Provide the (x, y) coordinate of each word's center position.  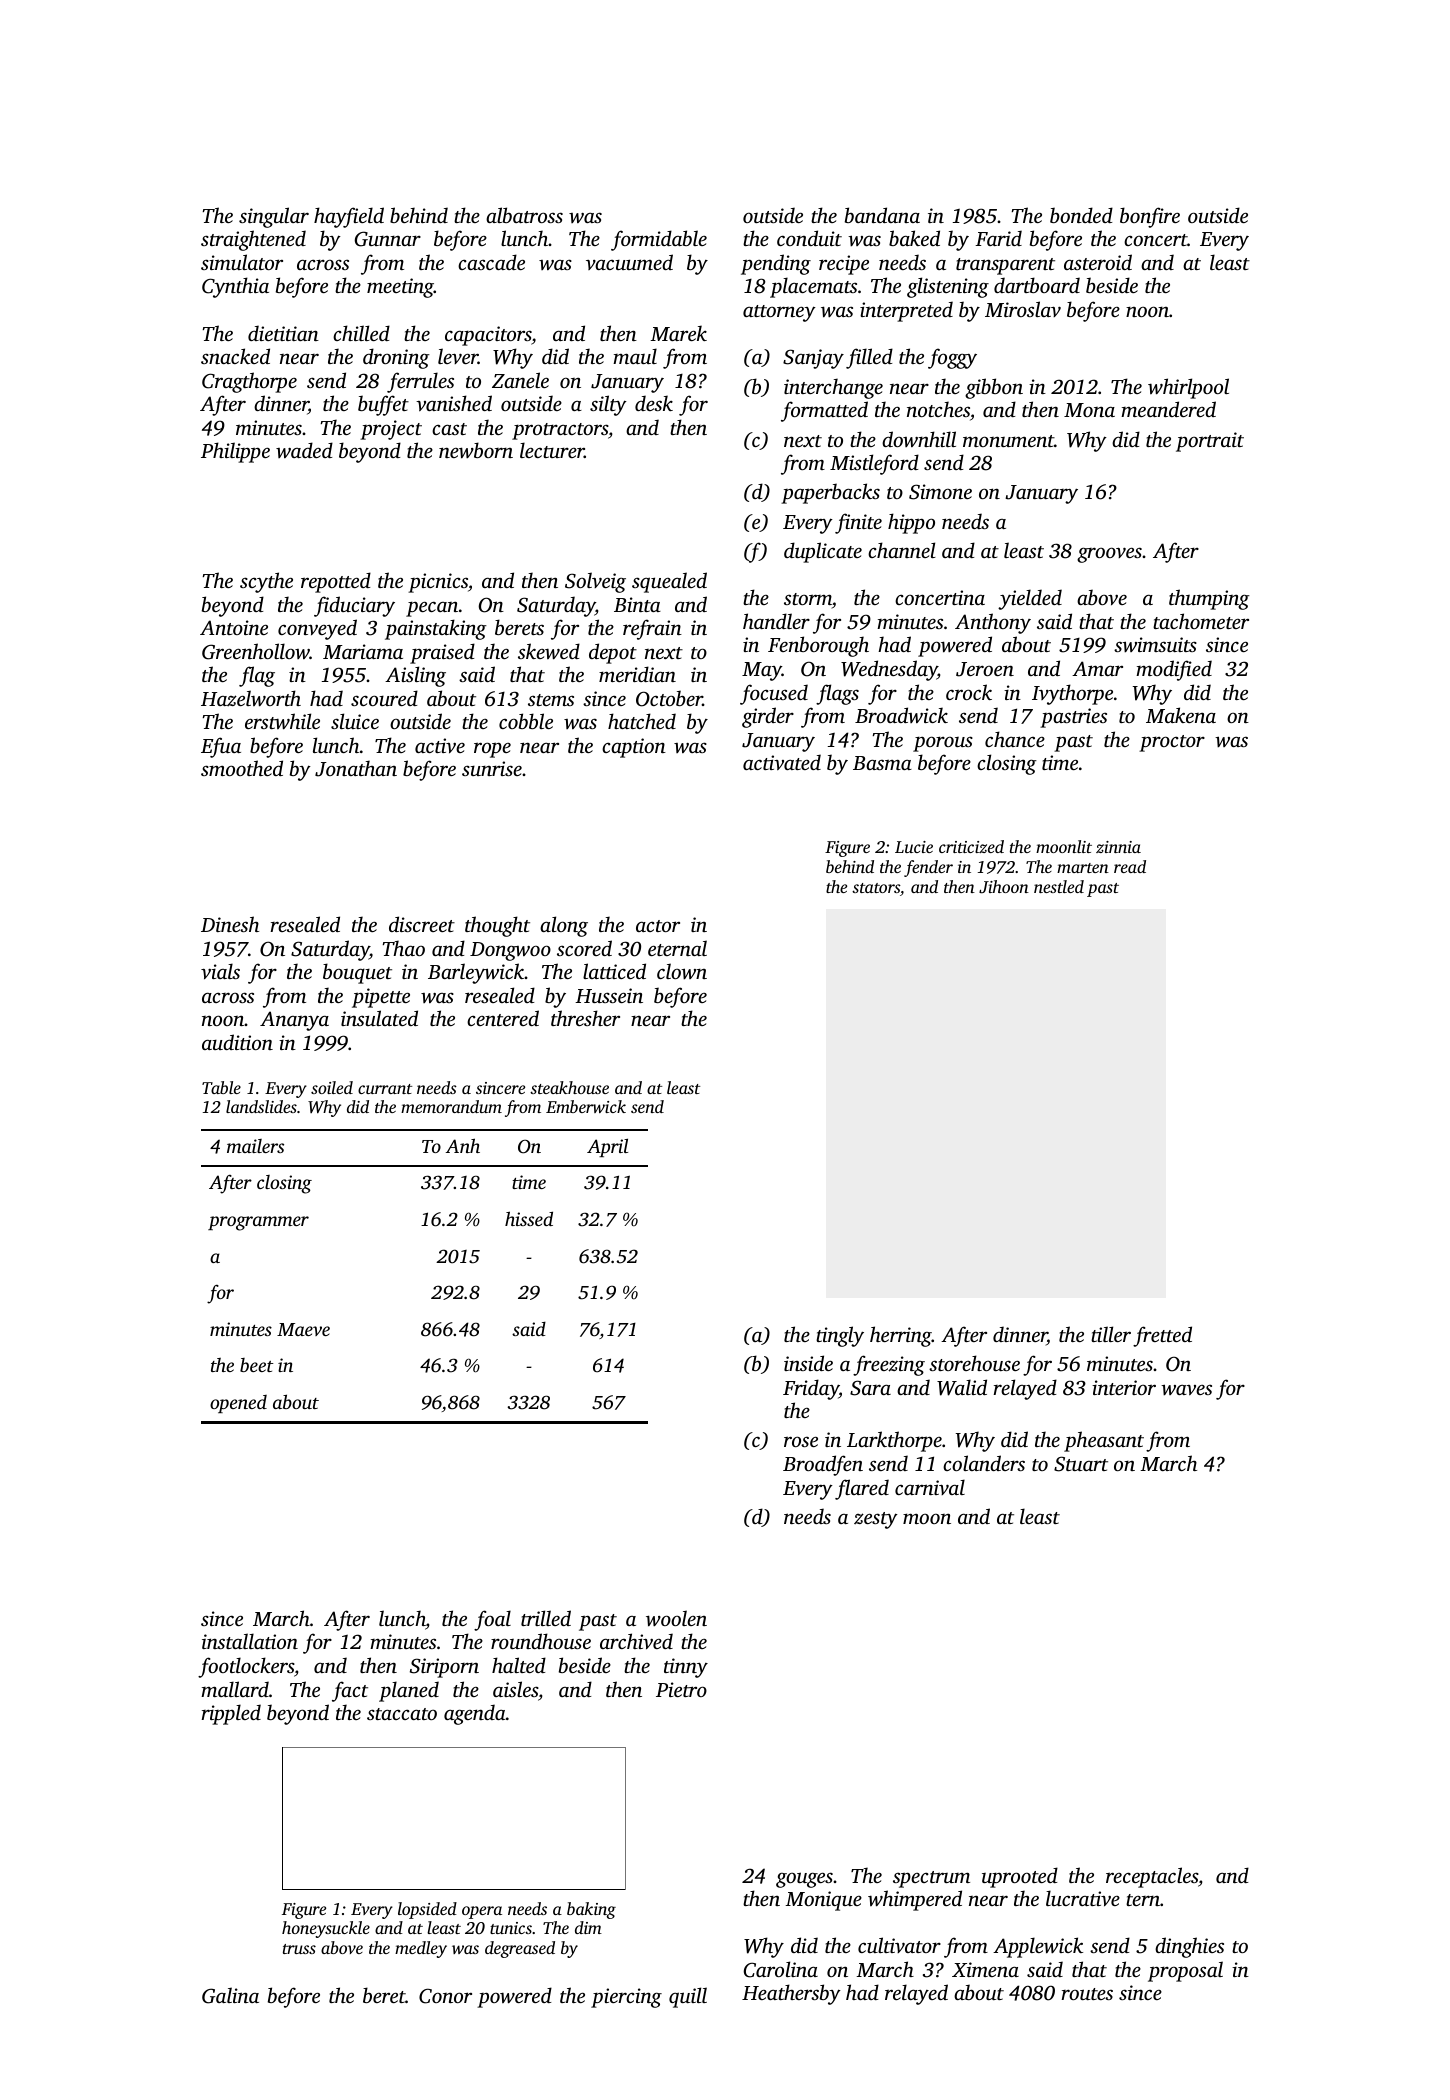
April (607, 1147)
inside (808, 1363)
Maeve (303, 1329)
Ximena (985, 1969)
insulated (379, 1018)
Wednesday (889, 670)
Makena (1181, 715)
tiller (1111, 1334)
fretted (1162, 1336)
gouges (804, 1880)
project (391, 430)
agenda (475, 1714)
